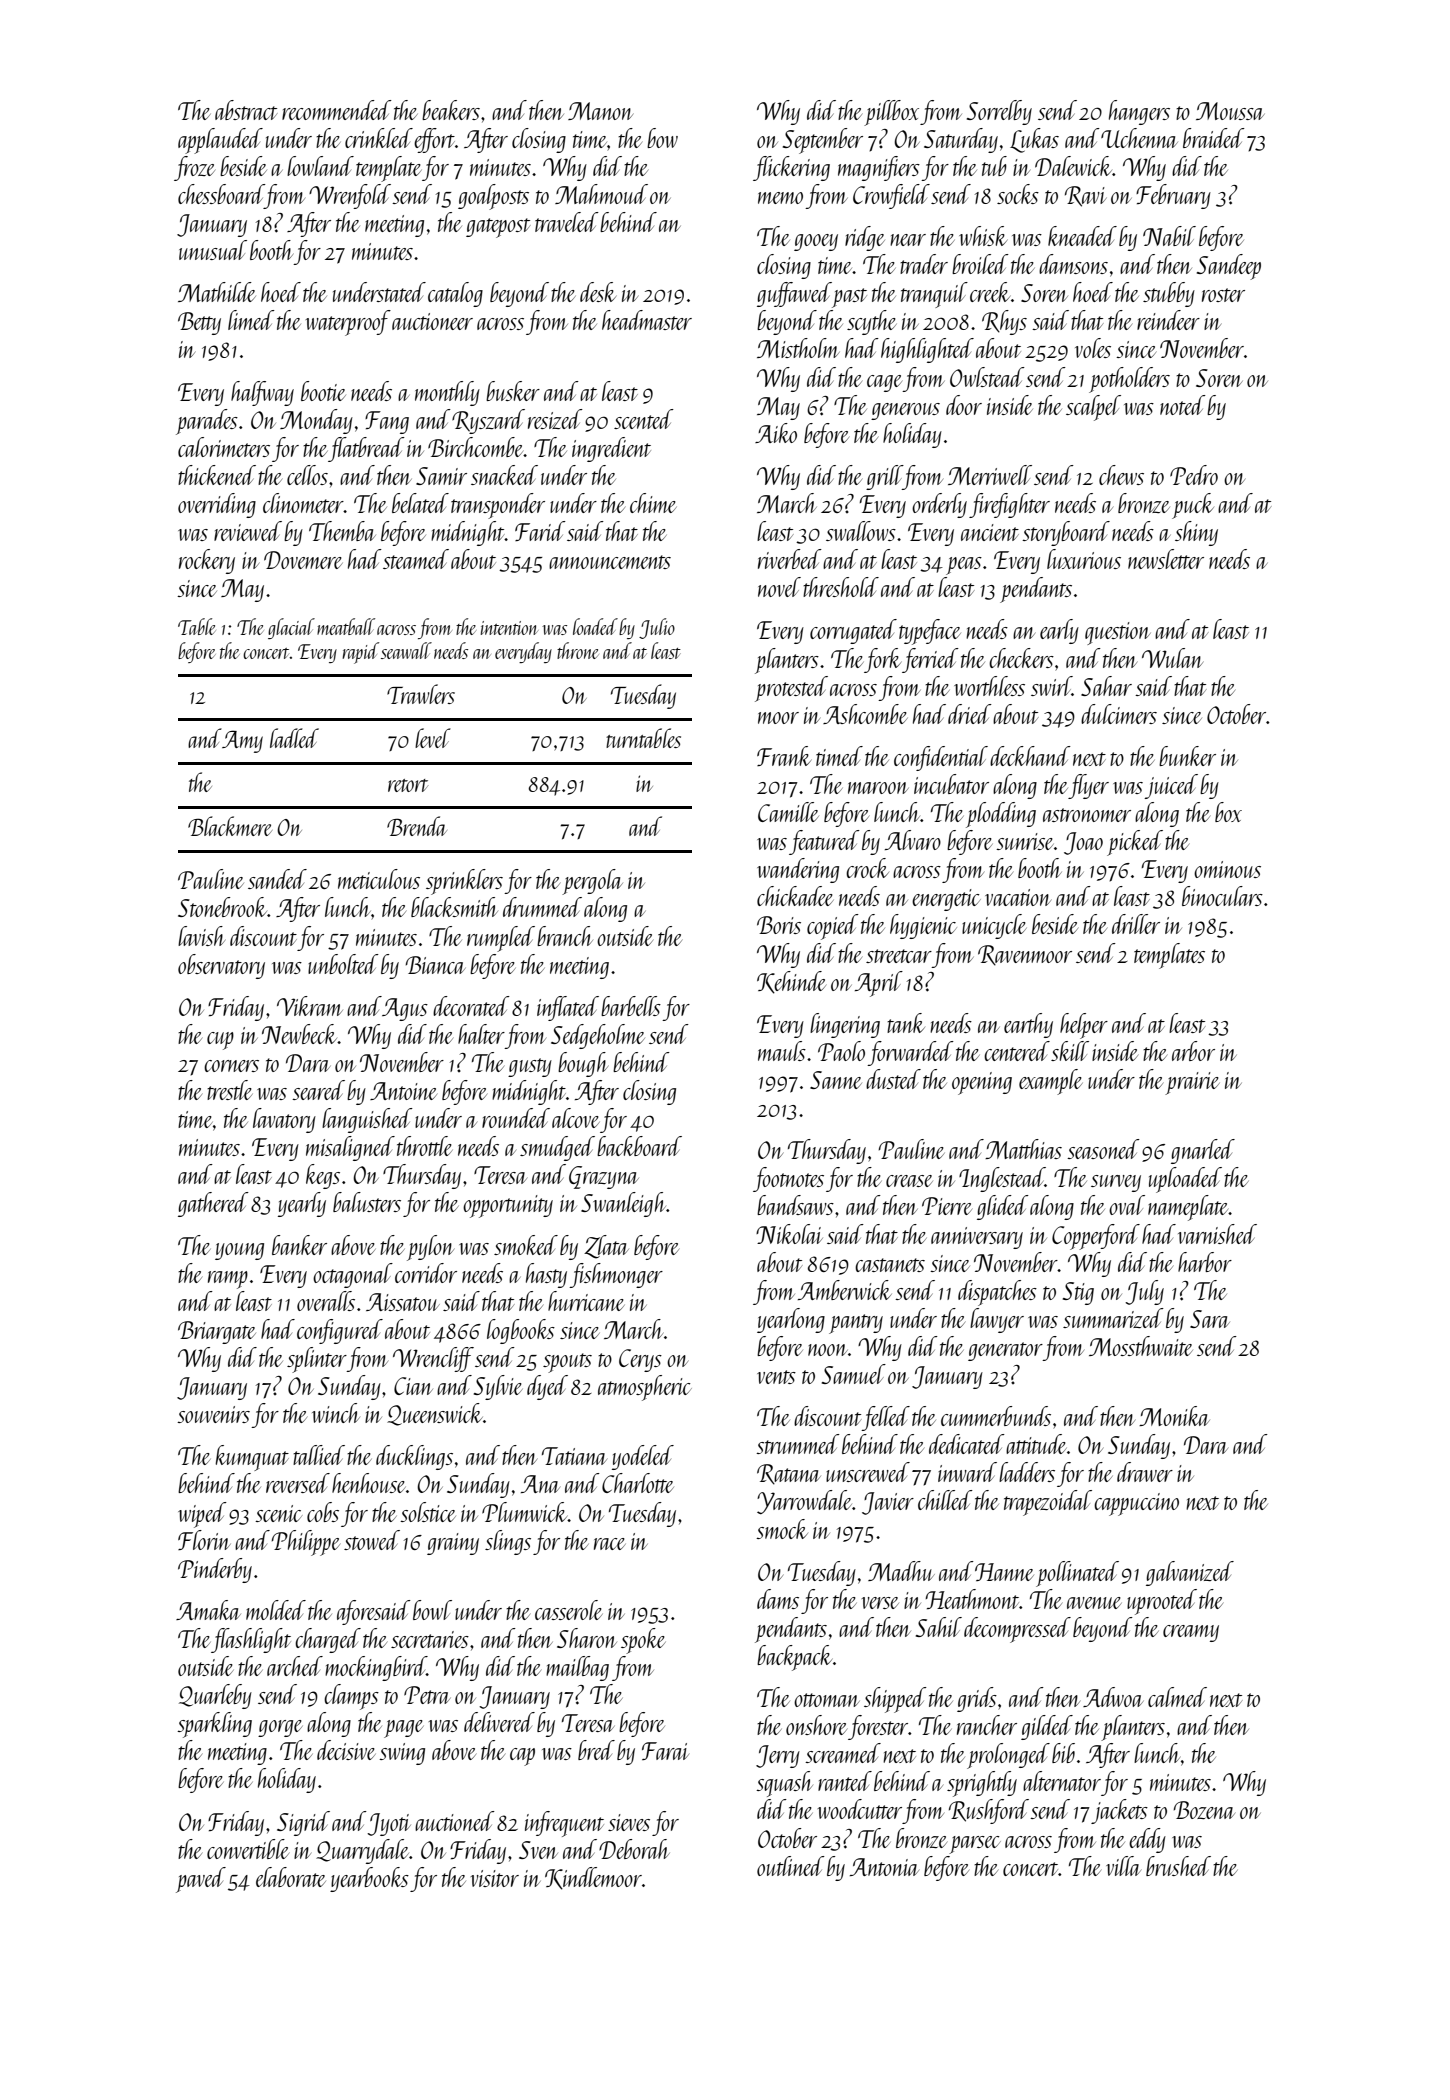 The height and width of the image is (2100, 1450). Describe the element at coordinates (788, 812) in the image. I see `Camille` at that location.
